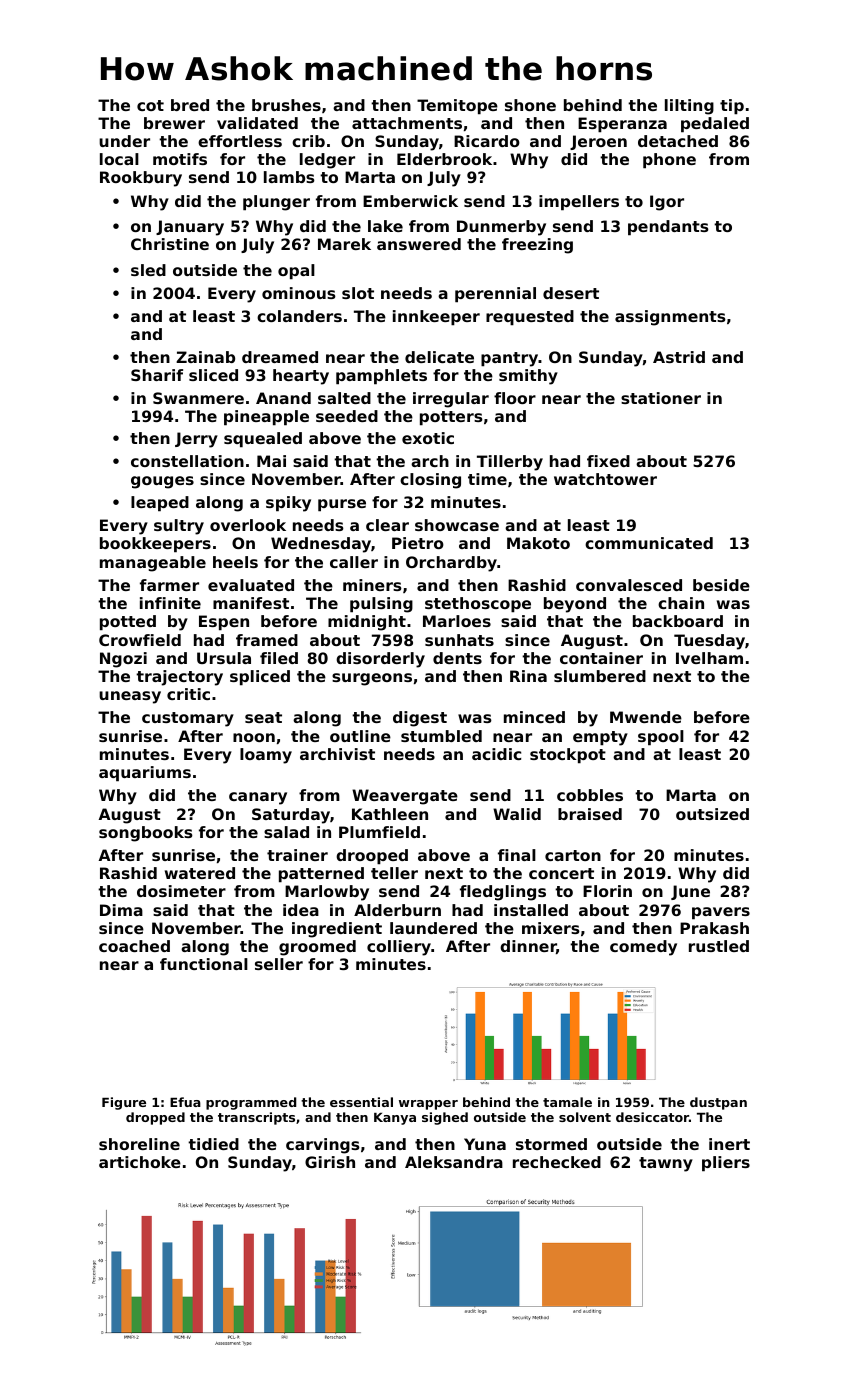  What do you see at coordinates (712, 814) in the screenshot?
I see `outsized` at bounding box center [712, 814].
